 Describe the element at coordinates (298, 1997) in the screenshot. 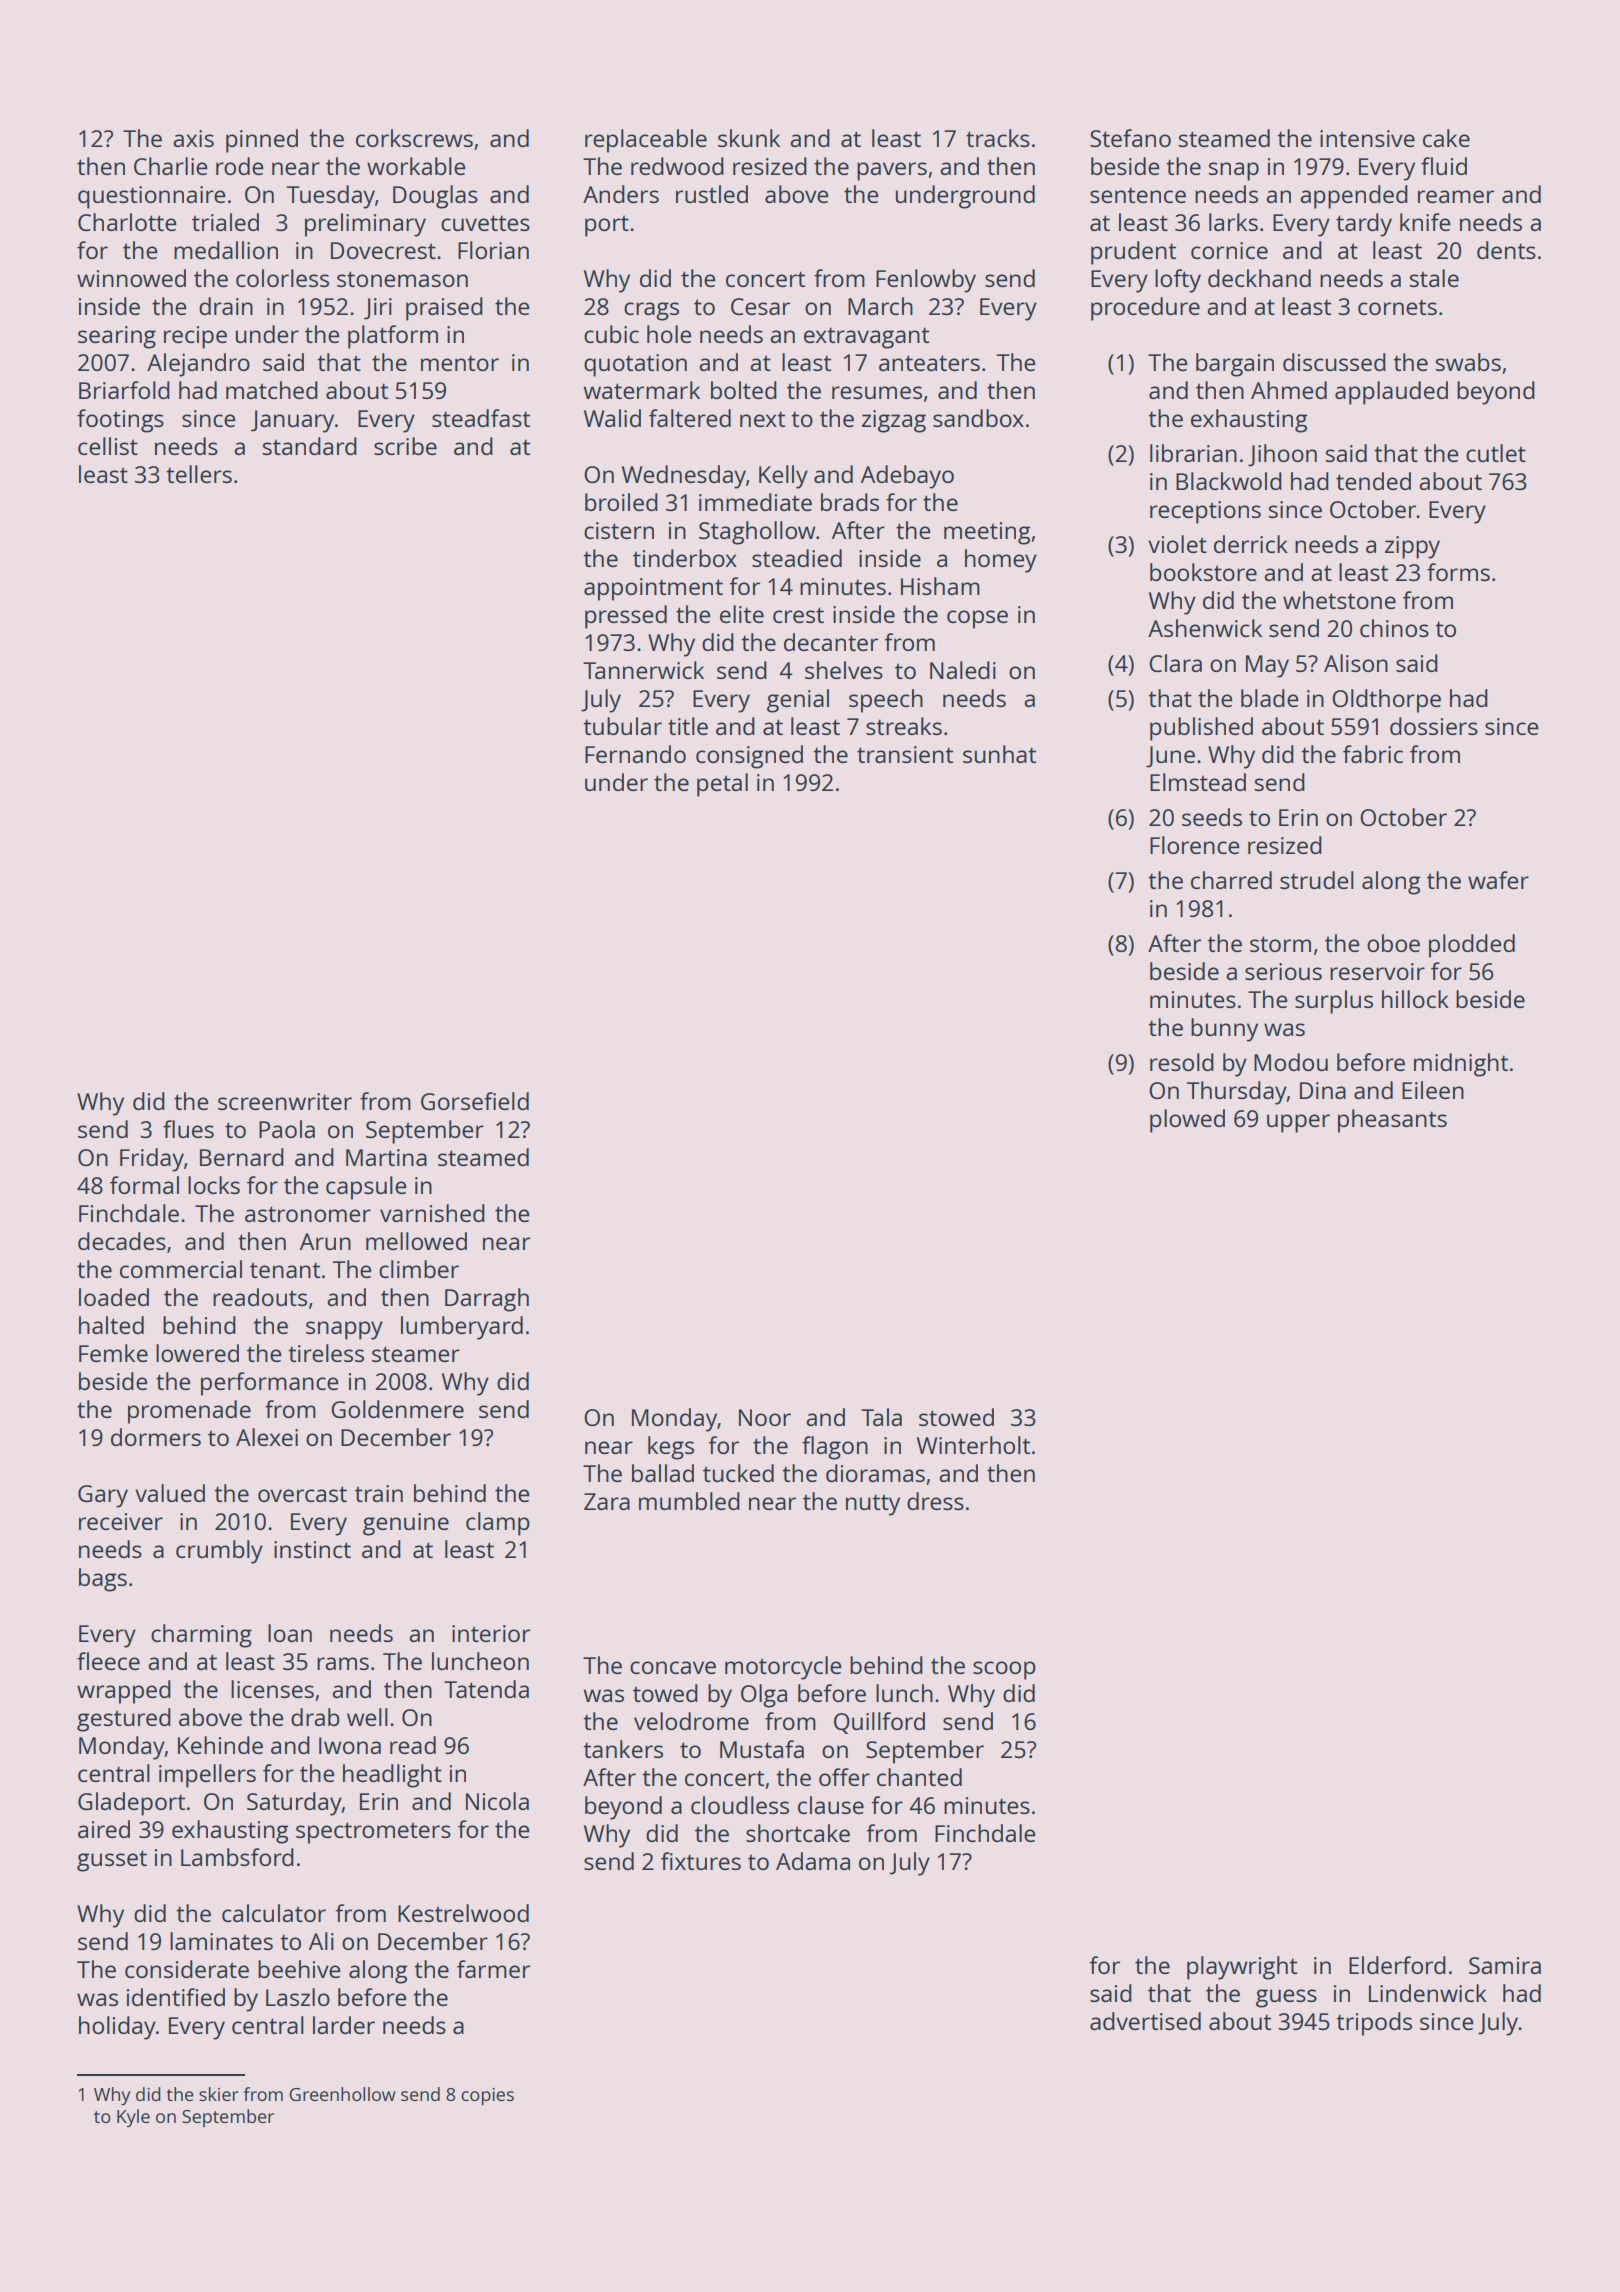

I see `Laszlo` at that location.
